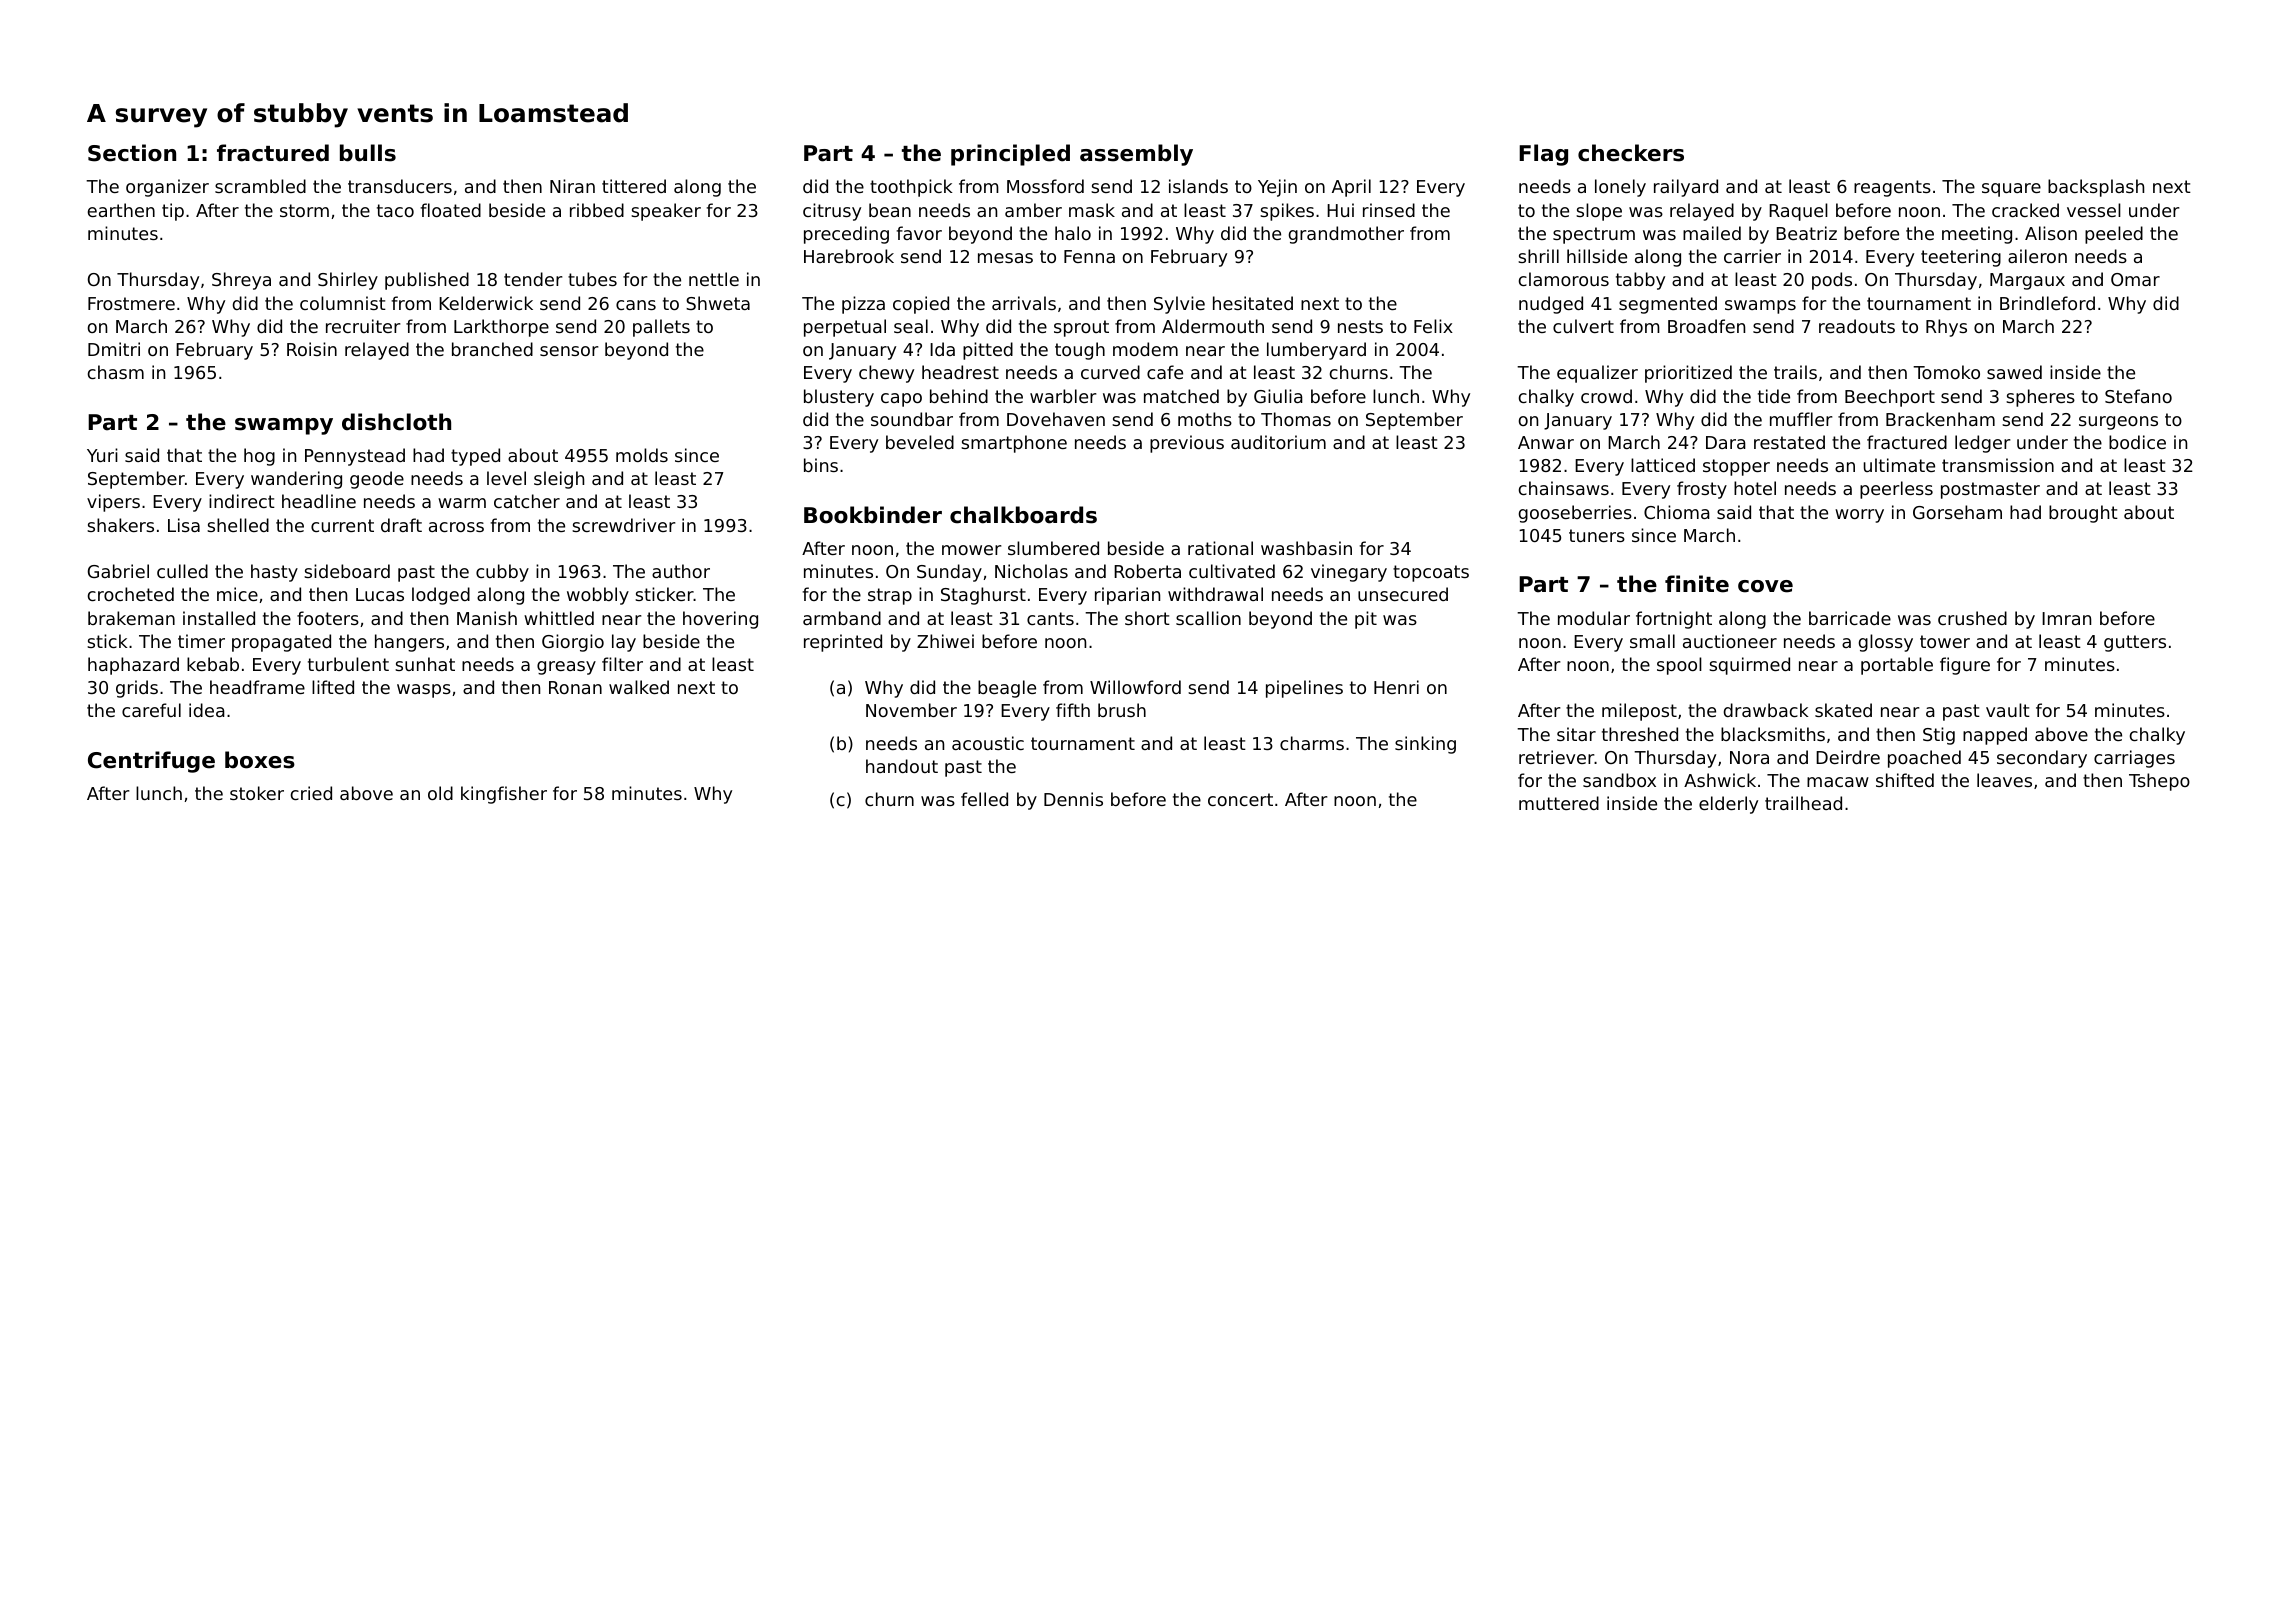 Image resolution: width=2282 pixels, height=1614 pixels. What do you see at coordinates (1597, 256) in the page?
I see `hillside` at bounding box center [1597, 256].
